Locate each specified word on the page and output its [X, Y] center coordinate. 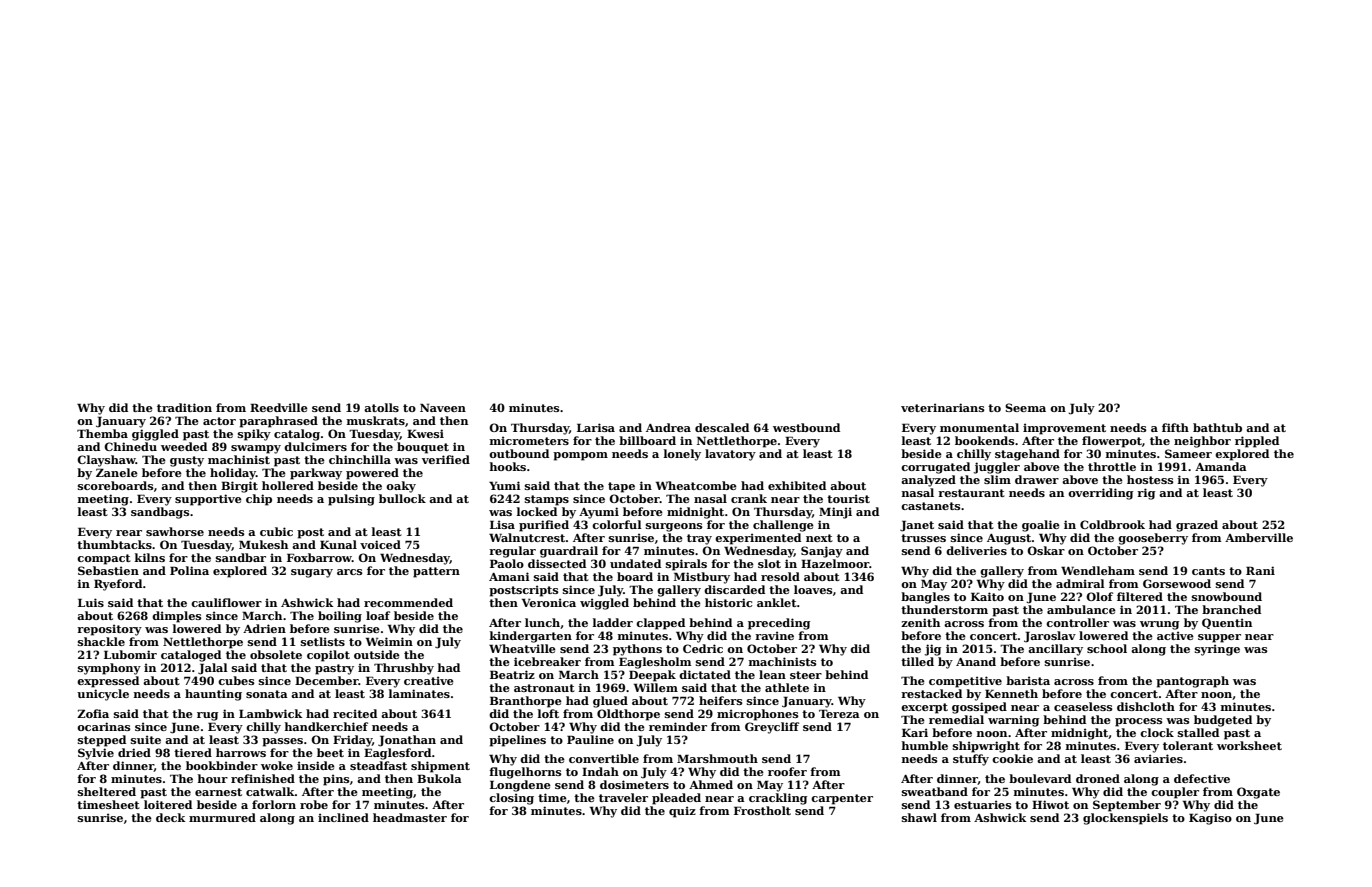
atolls [381, 407]
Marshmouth [717, 758]
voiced [380, 544]
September [1127, 806]
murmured [222, 817]
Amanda [1221, 466]
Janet [917, 526]
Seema [1025, 407]
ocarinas [103, 726]
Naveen [443, 407]
